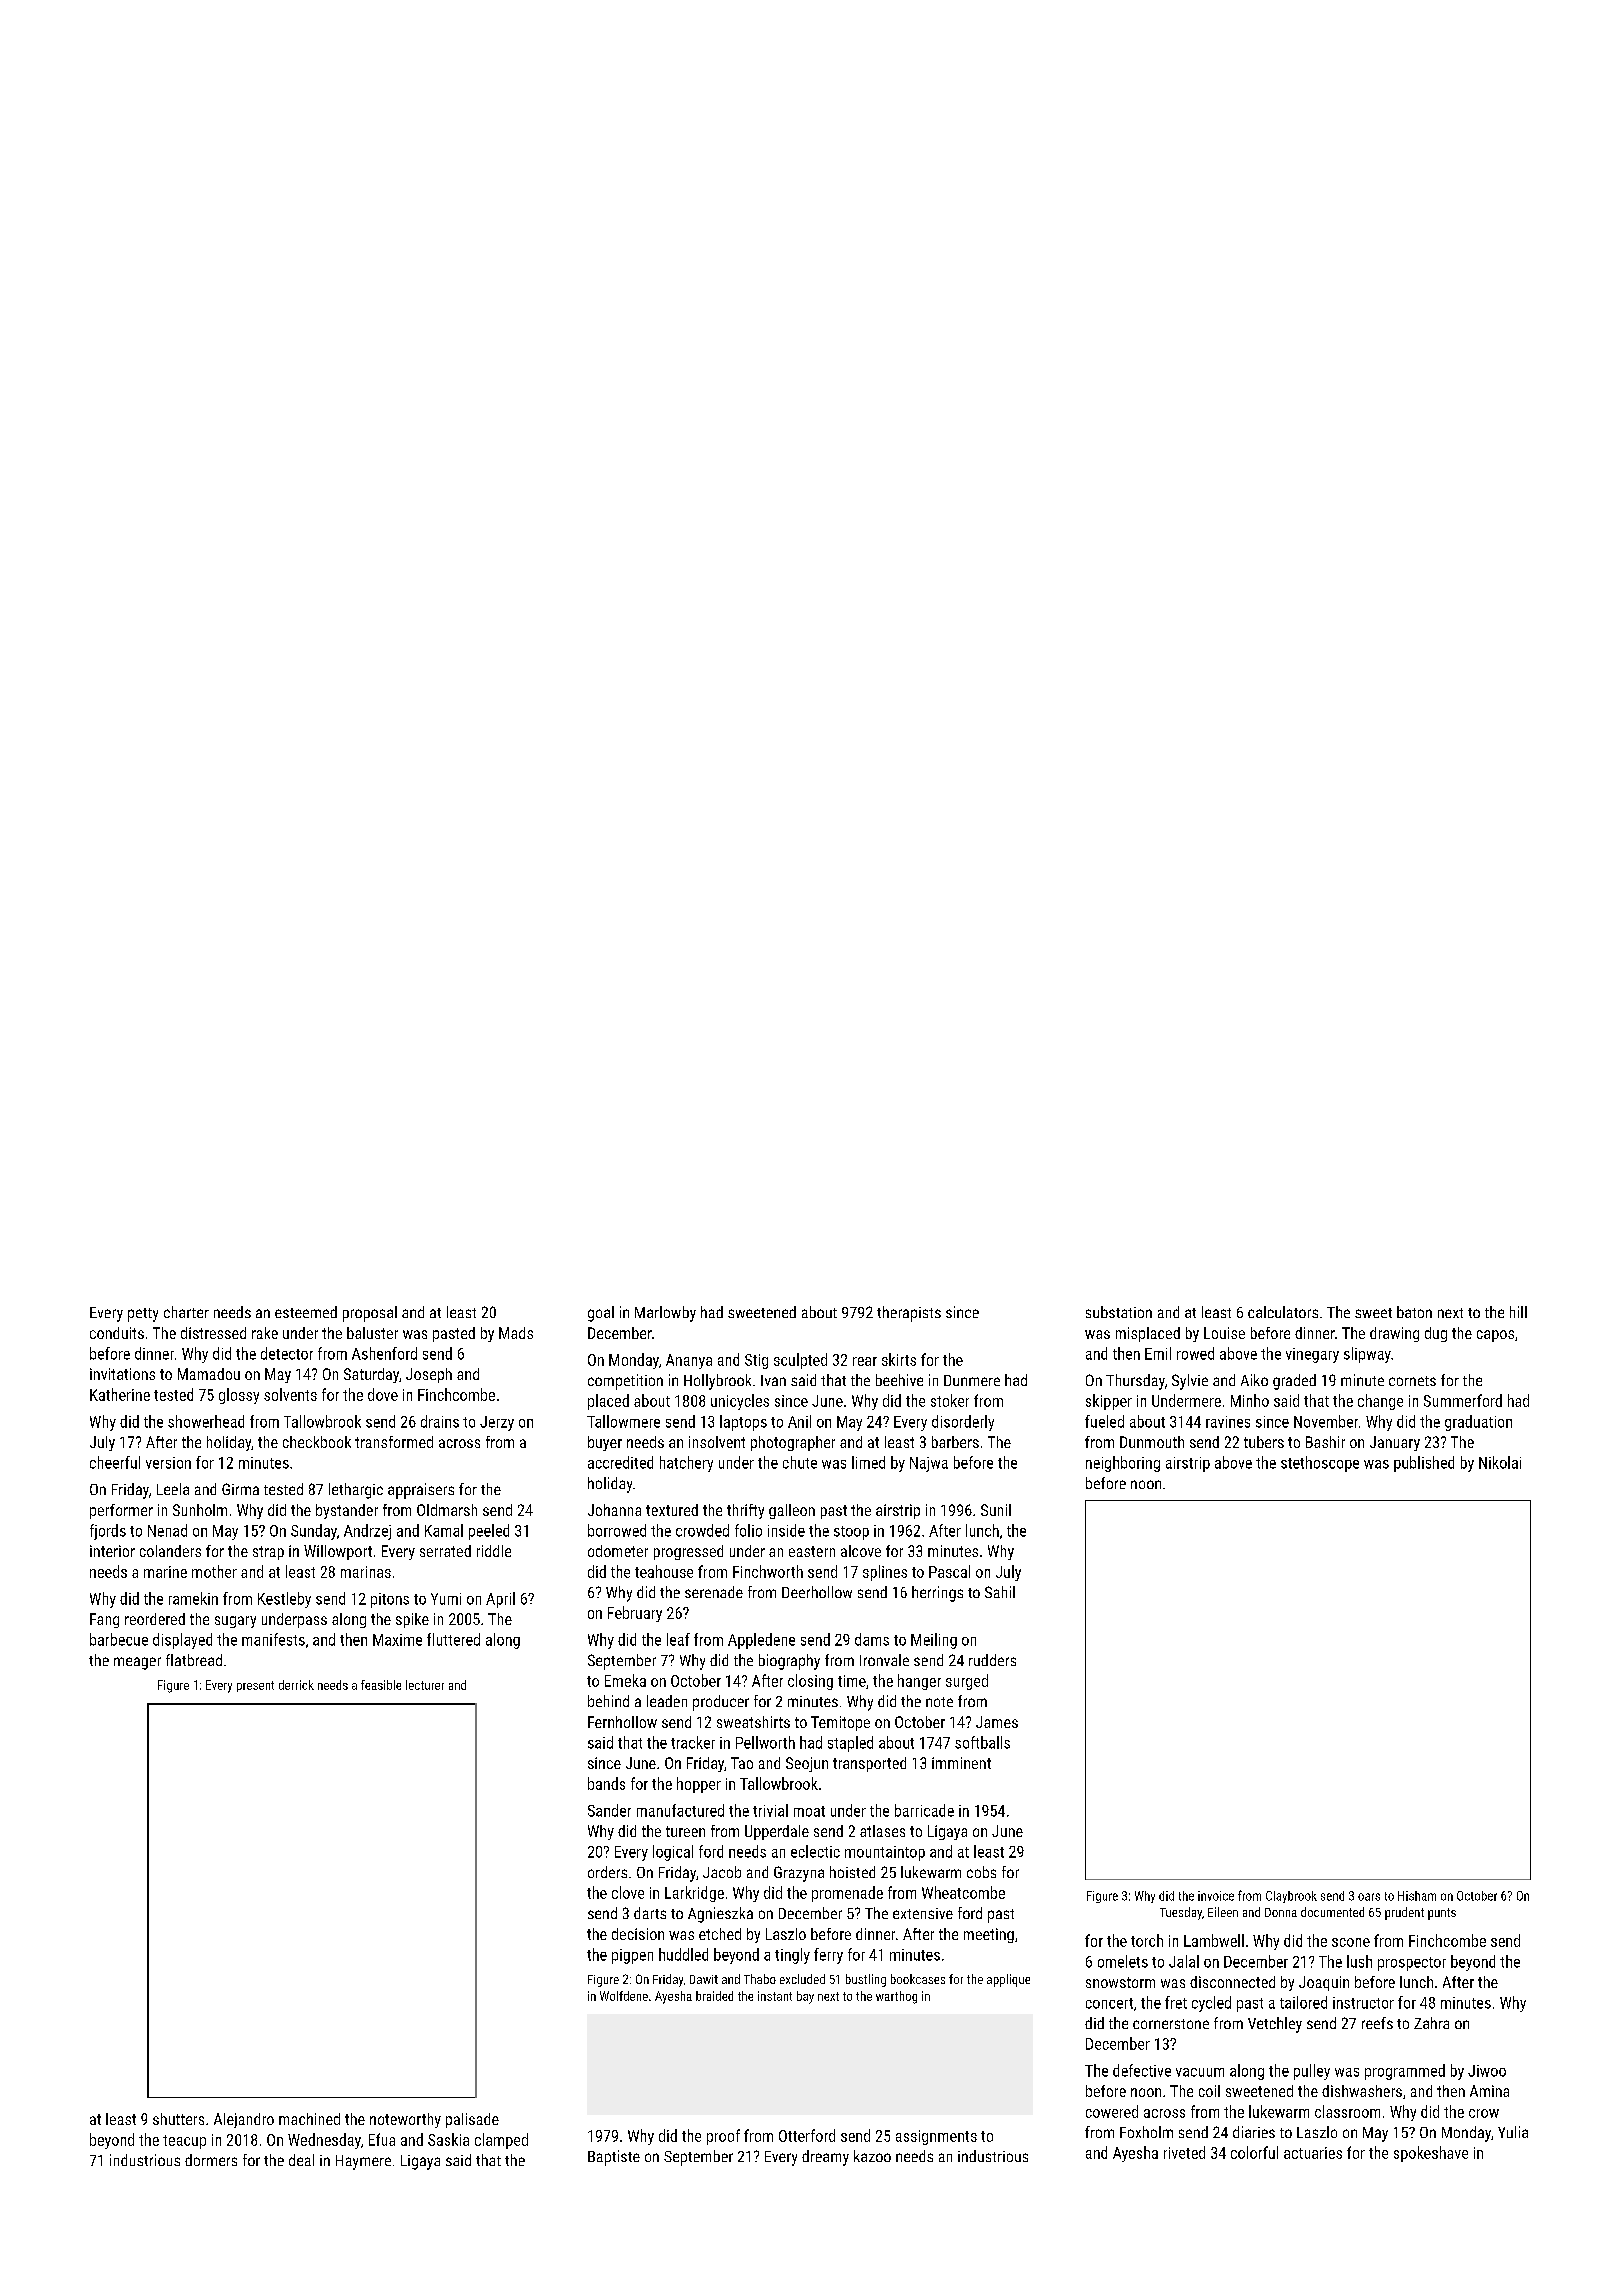 The height and width of the document is (2292, 1620). I want to click on Minho, so click(1250, 1400).
